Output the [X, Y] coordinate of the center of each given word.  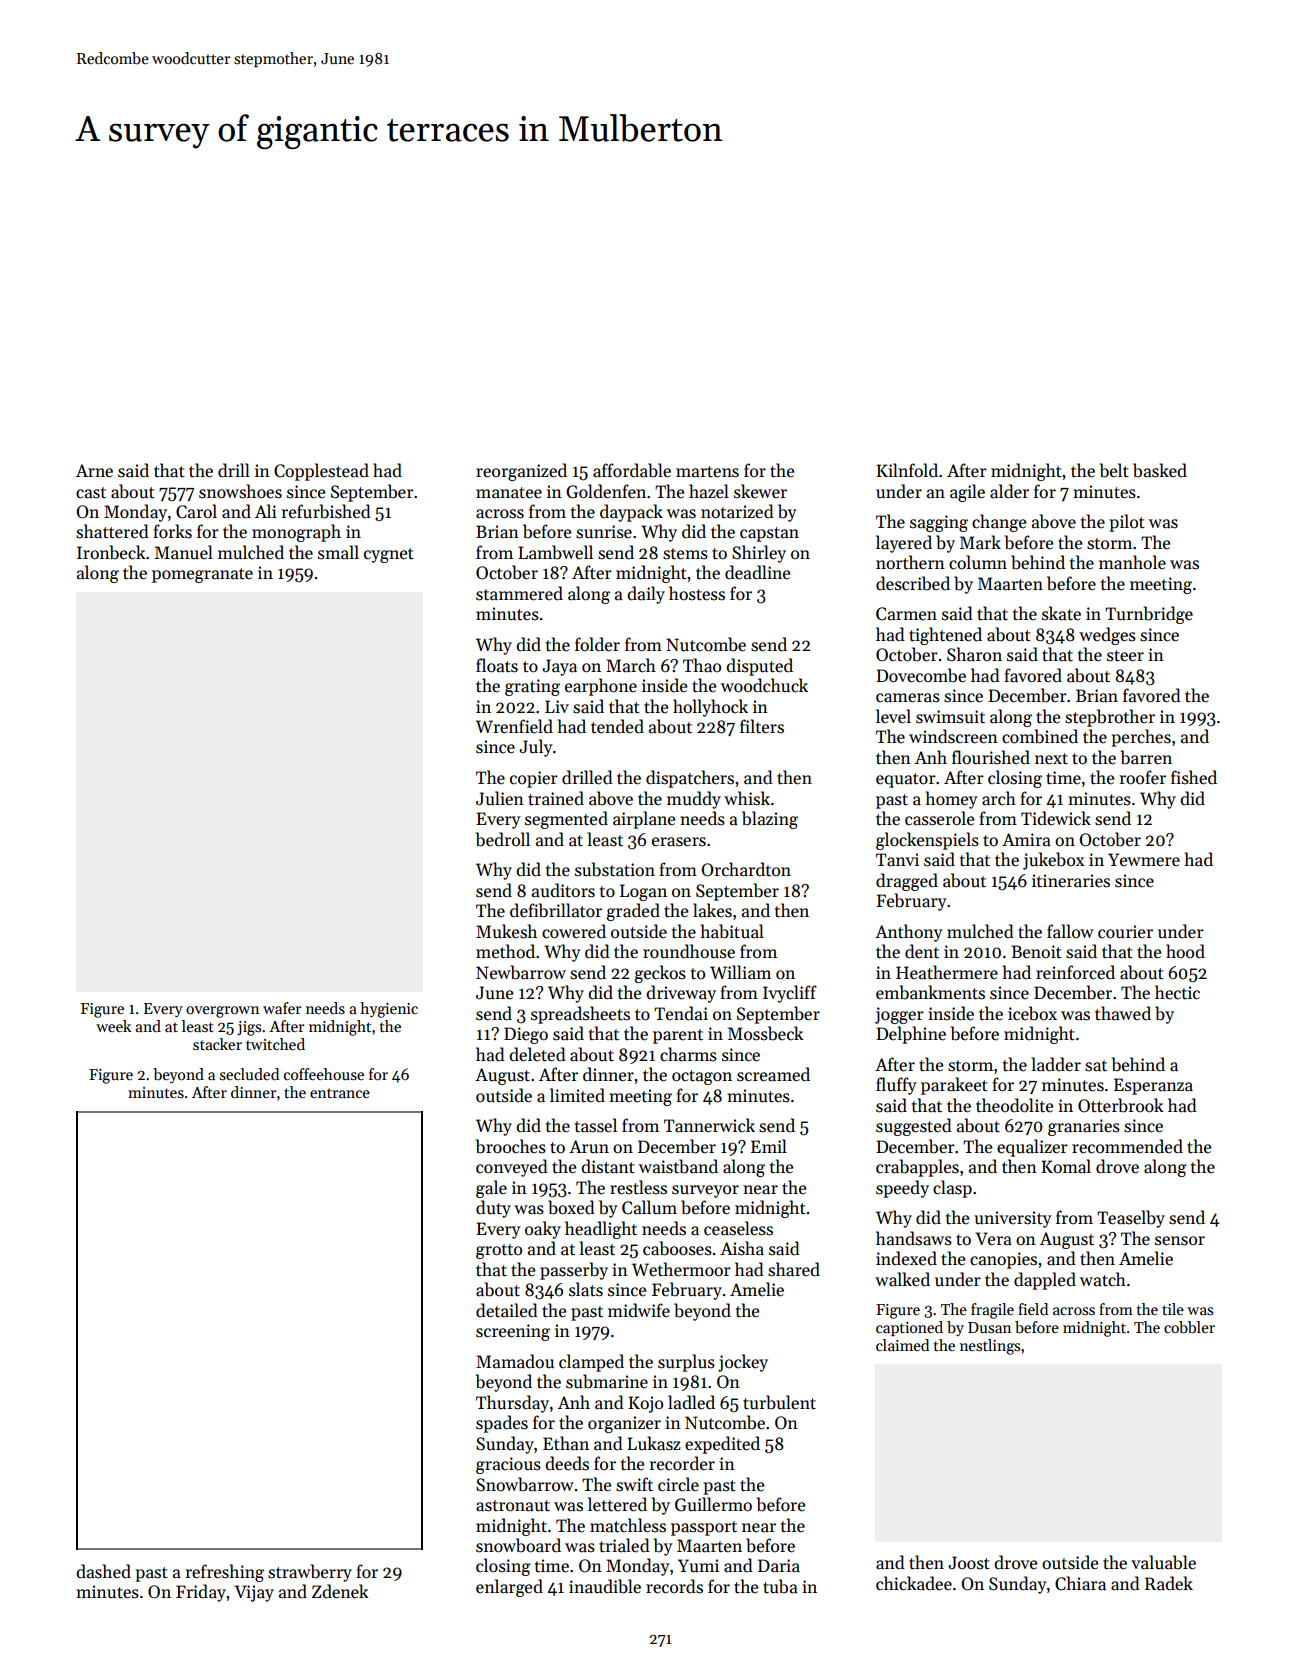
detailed [507, 1310]
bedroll [503, 839]
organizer [624, 1424]
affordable [632, 470]
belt [1114, 470]
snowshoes [240, 491]
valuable [1163, 1562]
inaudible [605, 1586]
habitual [732, 931]
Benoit [1036, 952]
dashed [103, 1571]
